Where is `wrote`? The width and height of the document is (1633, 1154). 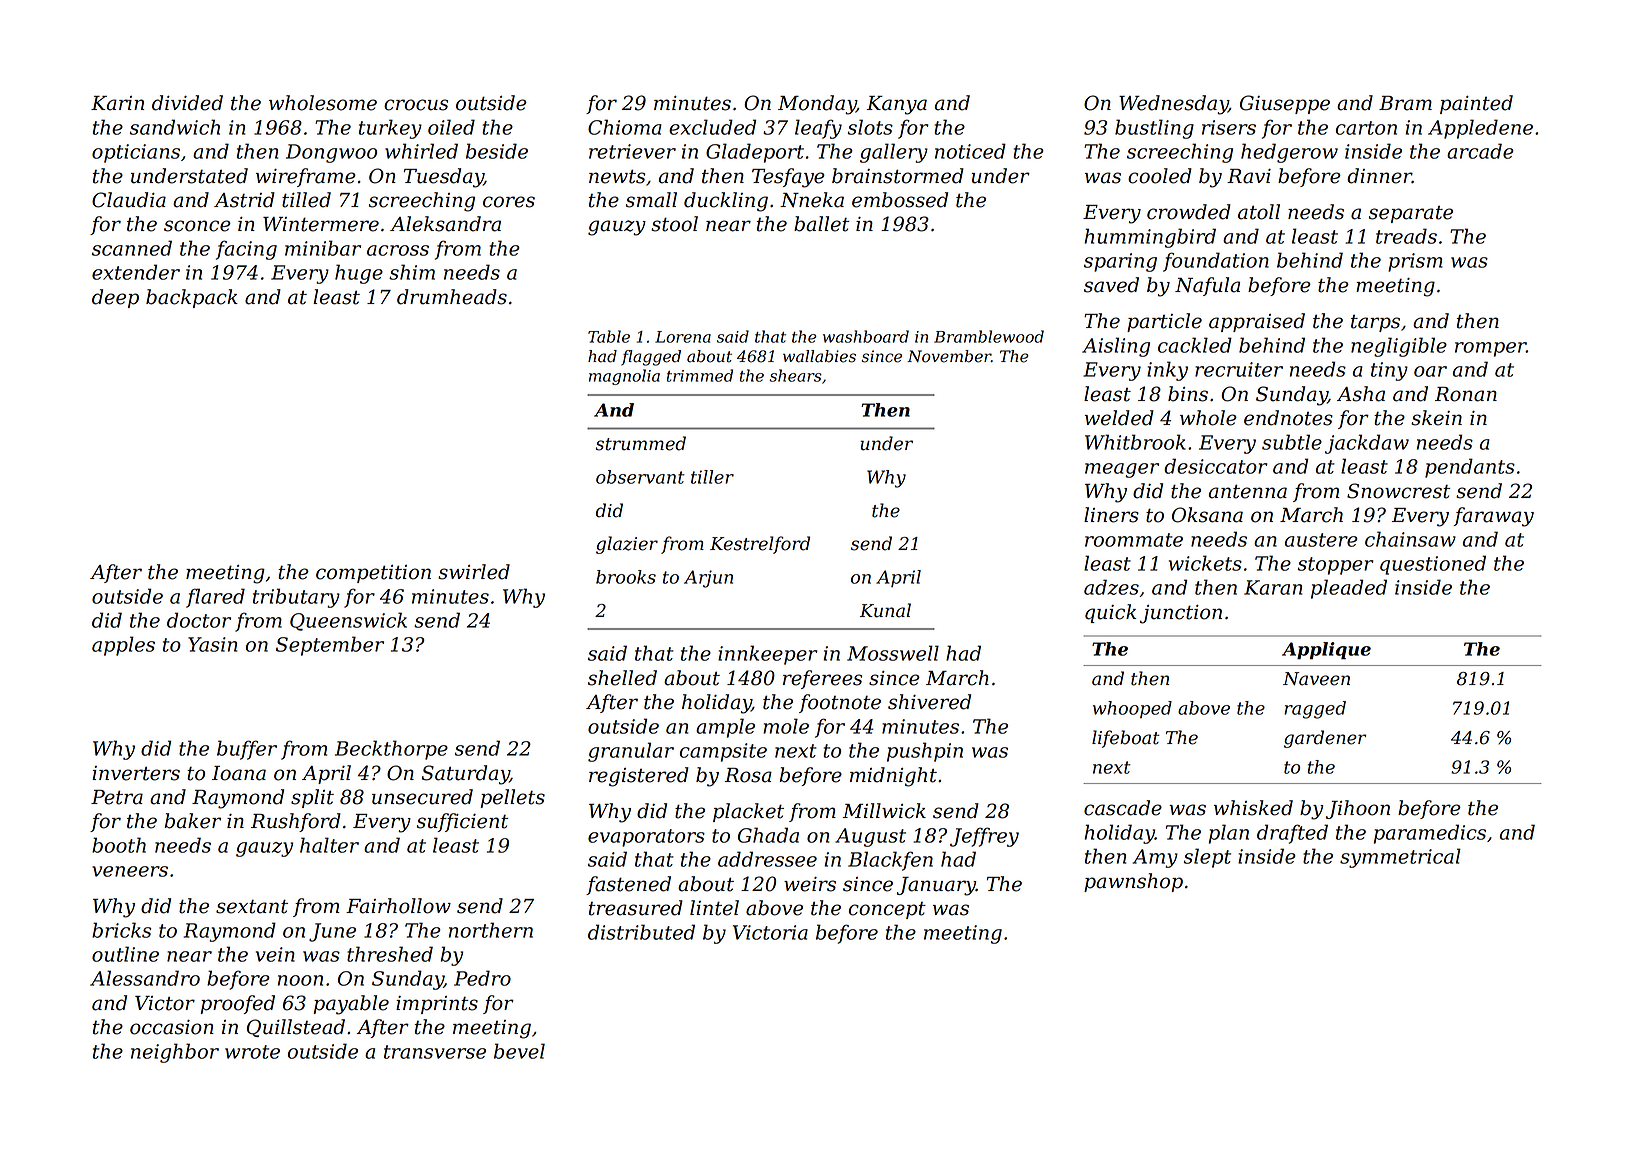
wrote is located at coordinates (252, 1052).
